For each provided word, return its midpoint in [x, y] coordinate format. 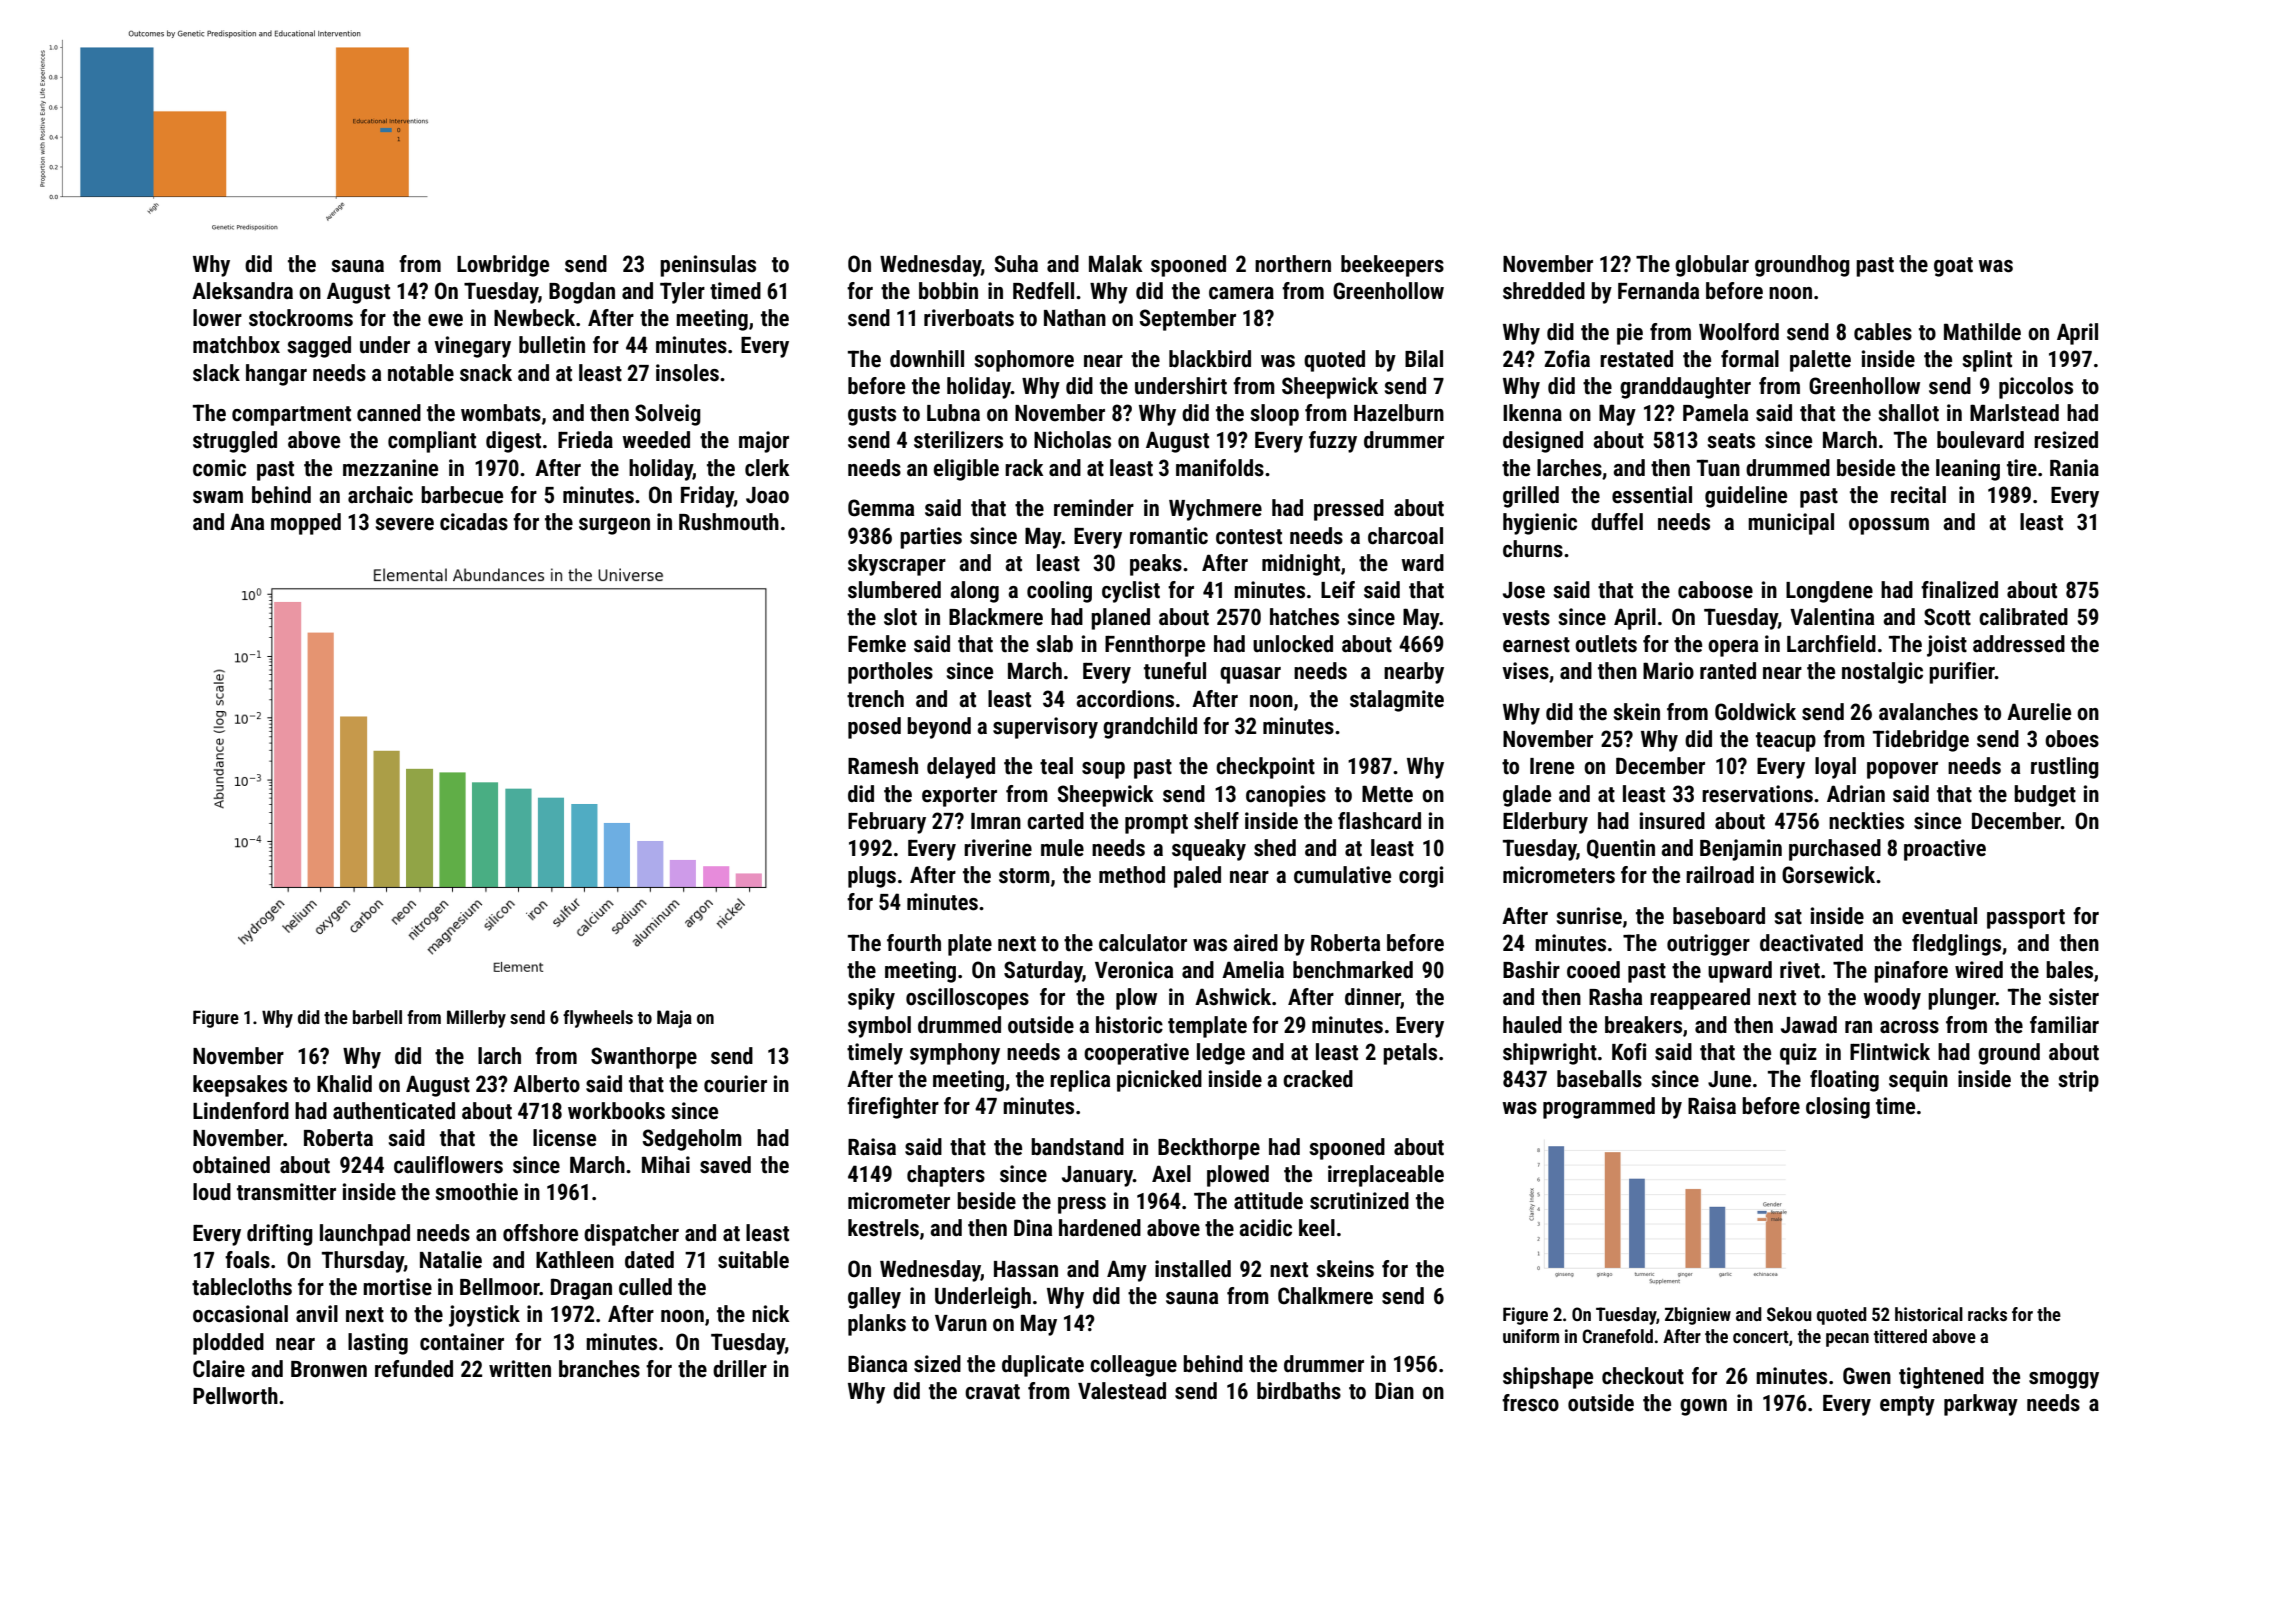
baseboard [1719, 916]
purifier [1962, 673]
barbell [377, 1017]
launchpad [365, 1235]
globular [1712, 266]
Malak [1116, 263]
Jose [1524, 590]
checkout [1643, 1376]
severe [405, 524]
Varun [961, 1323]
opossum [1889, 526]
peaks [1156, 565]
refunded [414, 1369]
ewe [445, 320]
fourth [914, 943]
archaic [380, 495]
